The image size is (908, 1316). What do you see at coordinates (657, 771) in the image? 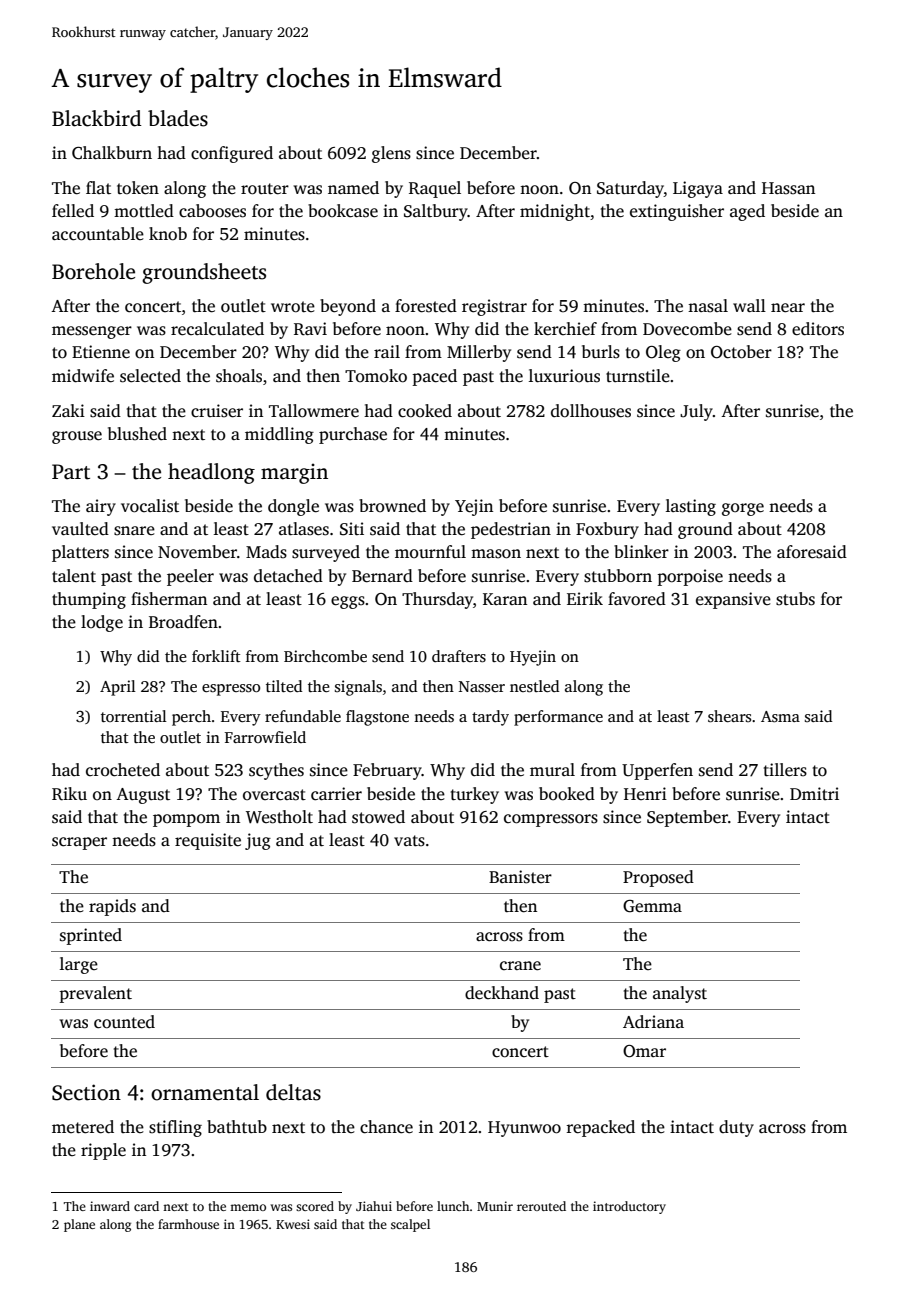
I see `Upperfen` at bounding box center [657, 771].
